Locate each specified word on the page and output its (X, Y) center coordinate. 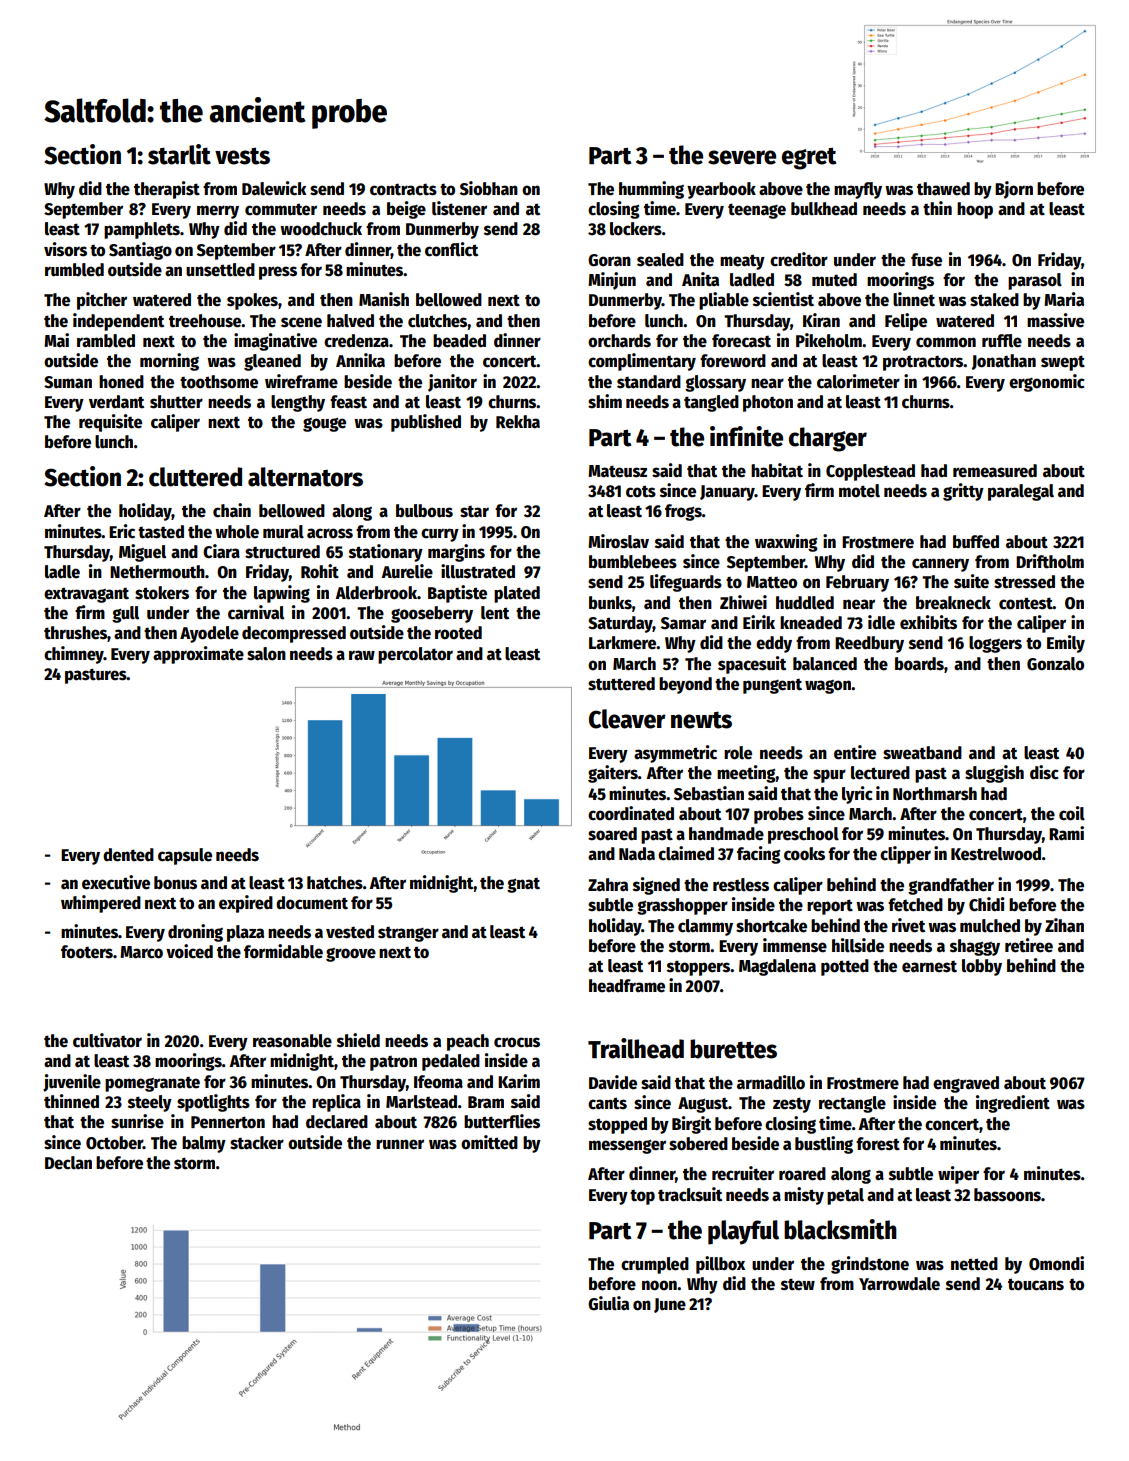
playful (743, 1232)
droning (195, 933)
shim (605, 401)
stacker (257, 1143)
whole (237, 532)
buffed (976, 542)
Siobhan (489, 188)
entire (855, 752)
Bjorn (1014, 190)
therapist (167, 190)
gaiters (613, 774)
